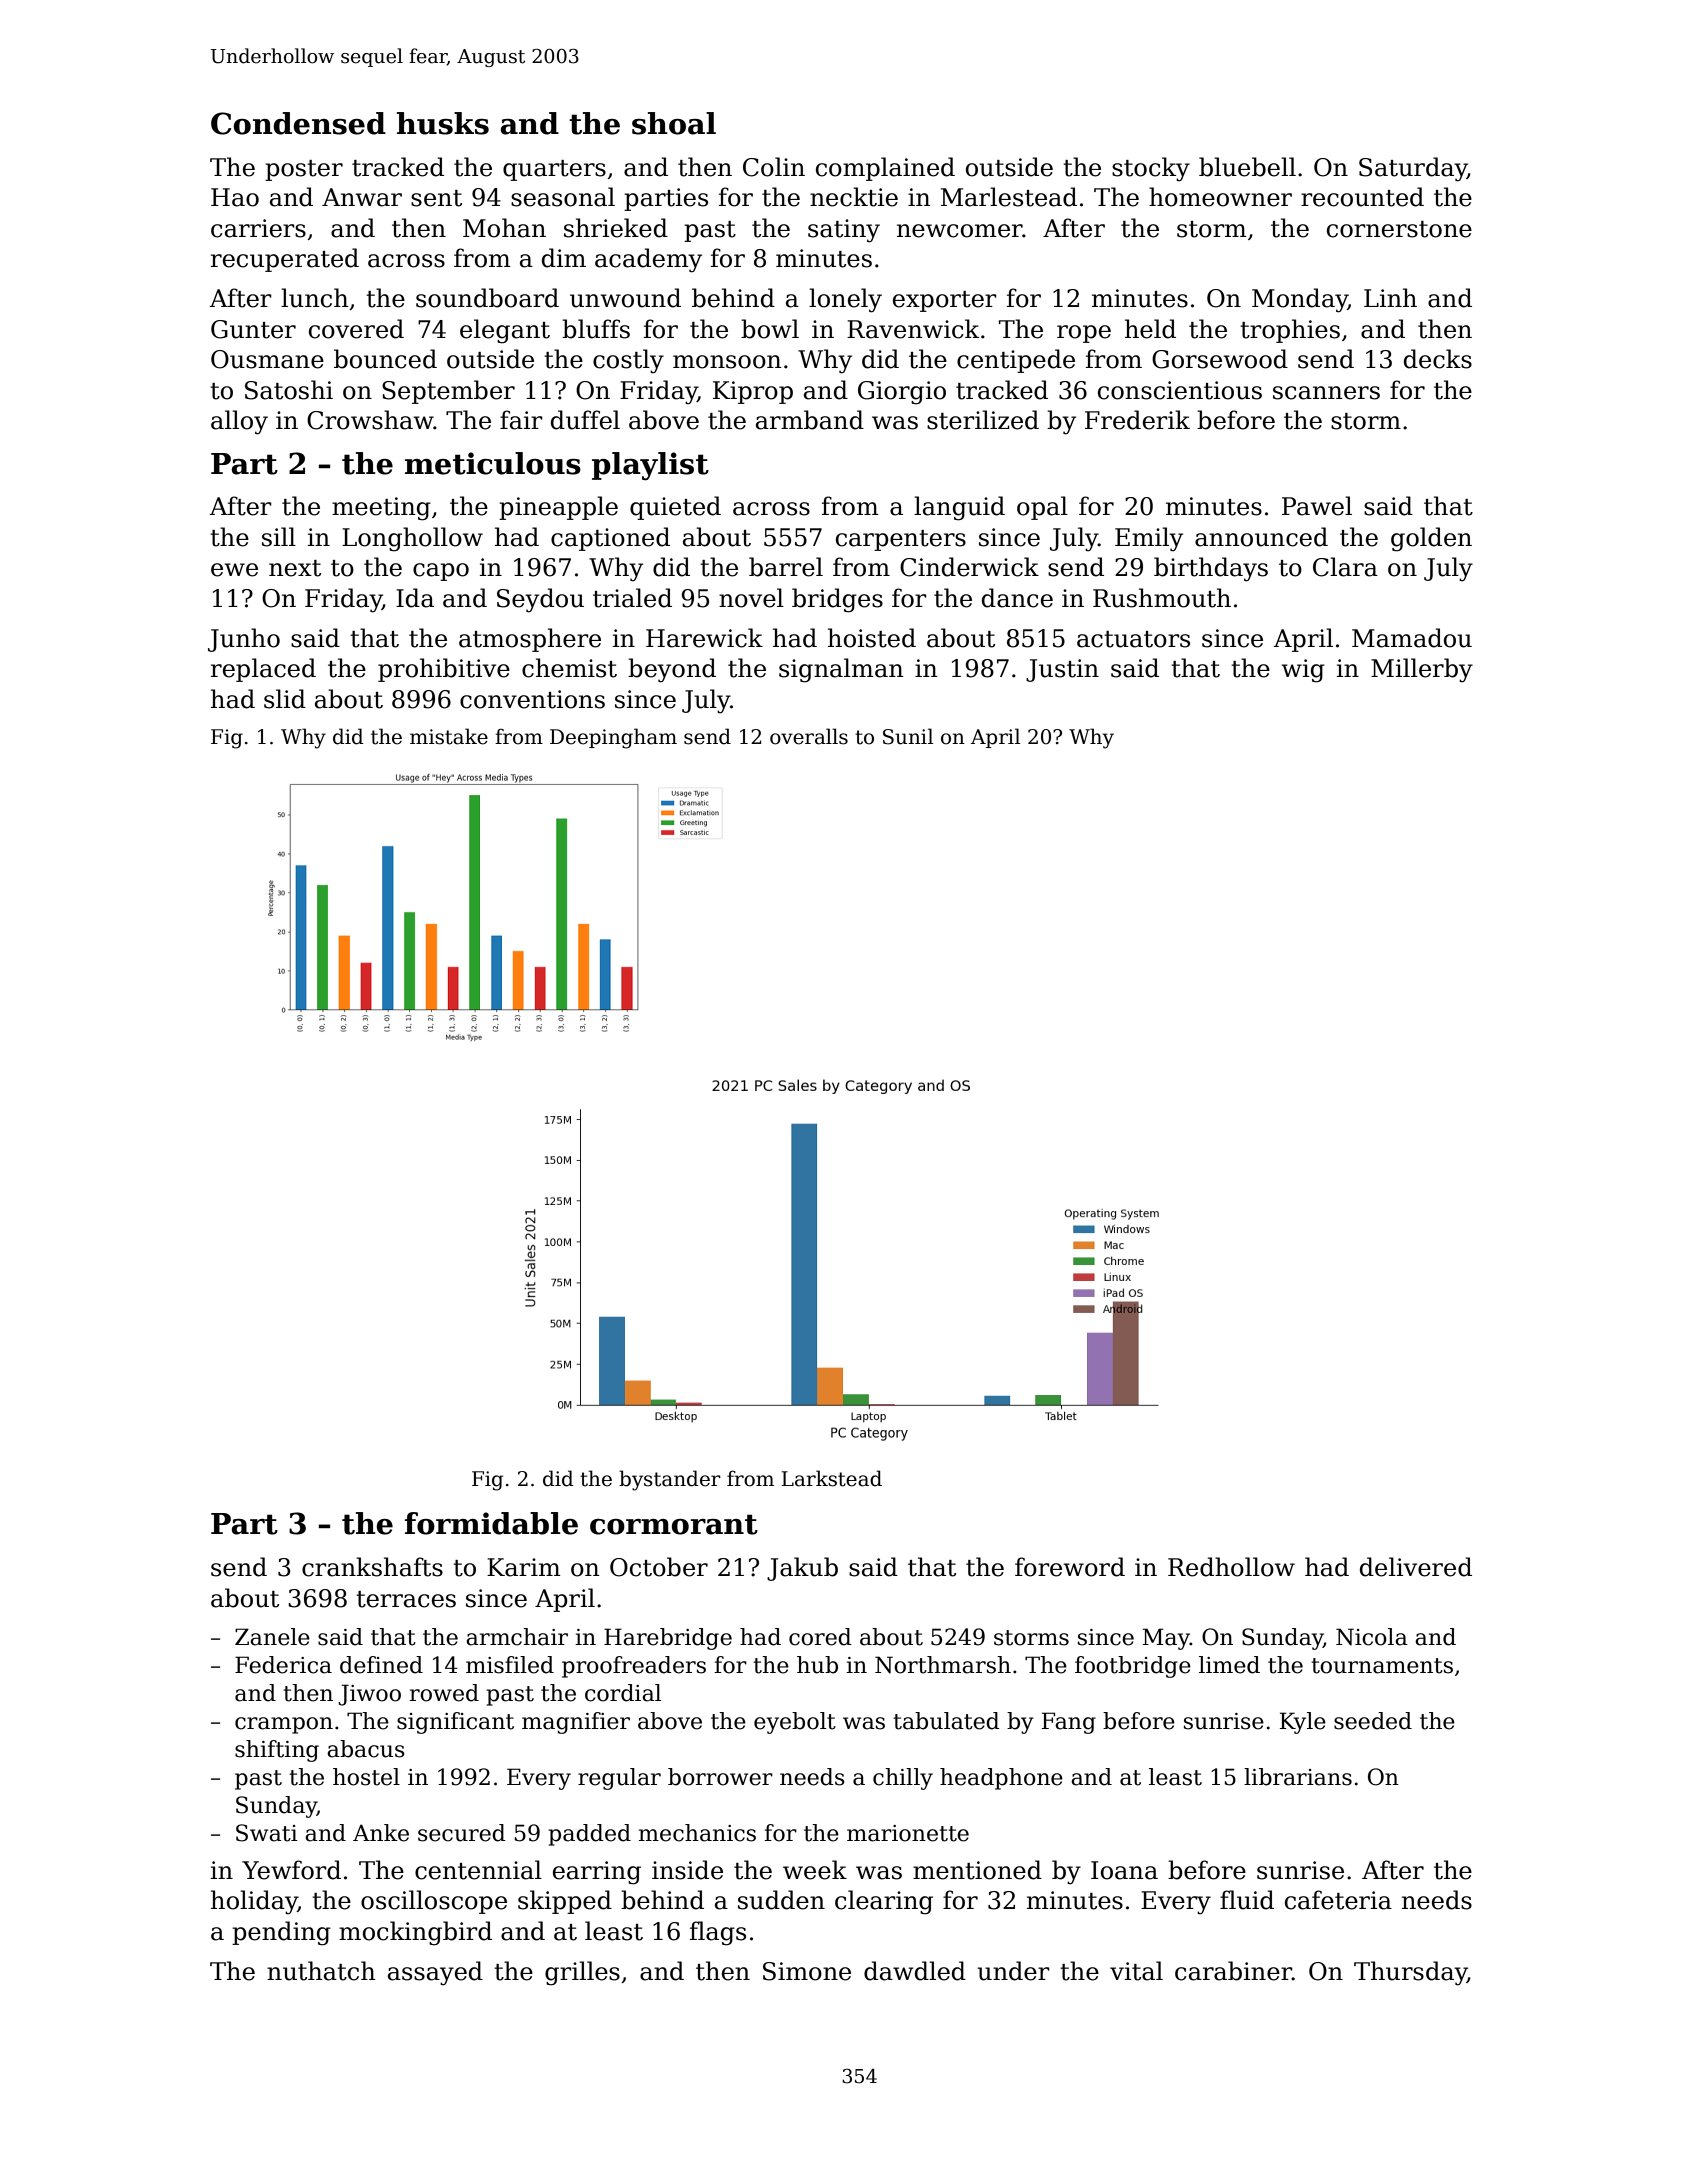 This screenshot has height=2178, width=1683. What do you see at coordinates (244, 640) in the screenshot?
I see `Junho` at bounding box center [244, 640].
